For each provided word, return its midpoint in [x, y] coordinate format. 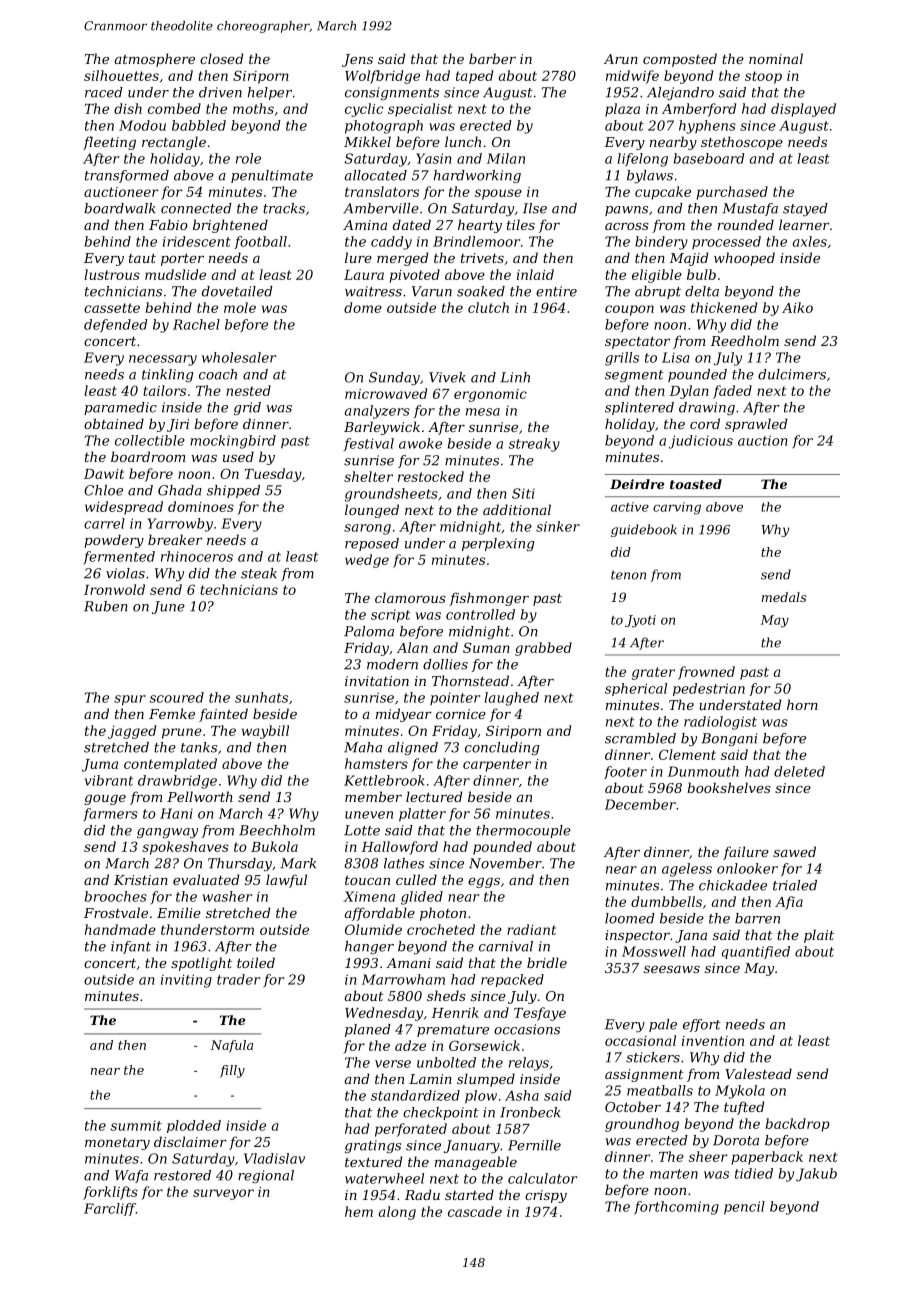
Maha [363, 747]
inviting [186, 981]
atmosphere [155, 60]
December [640, 804]
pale [663, 1025]
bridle [547, 962]
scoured [177, 697]
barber [492, 58]
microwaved [386, 393]
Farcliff [110, 1209]
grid [247, 408]
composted [680, 60]
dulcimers [792, 374]
